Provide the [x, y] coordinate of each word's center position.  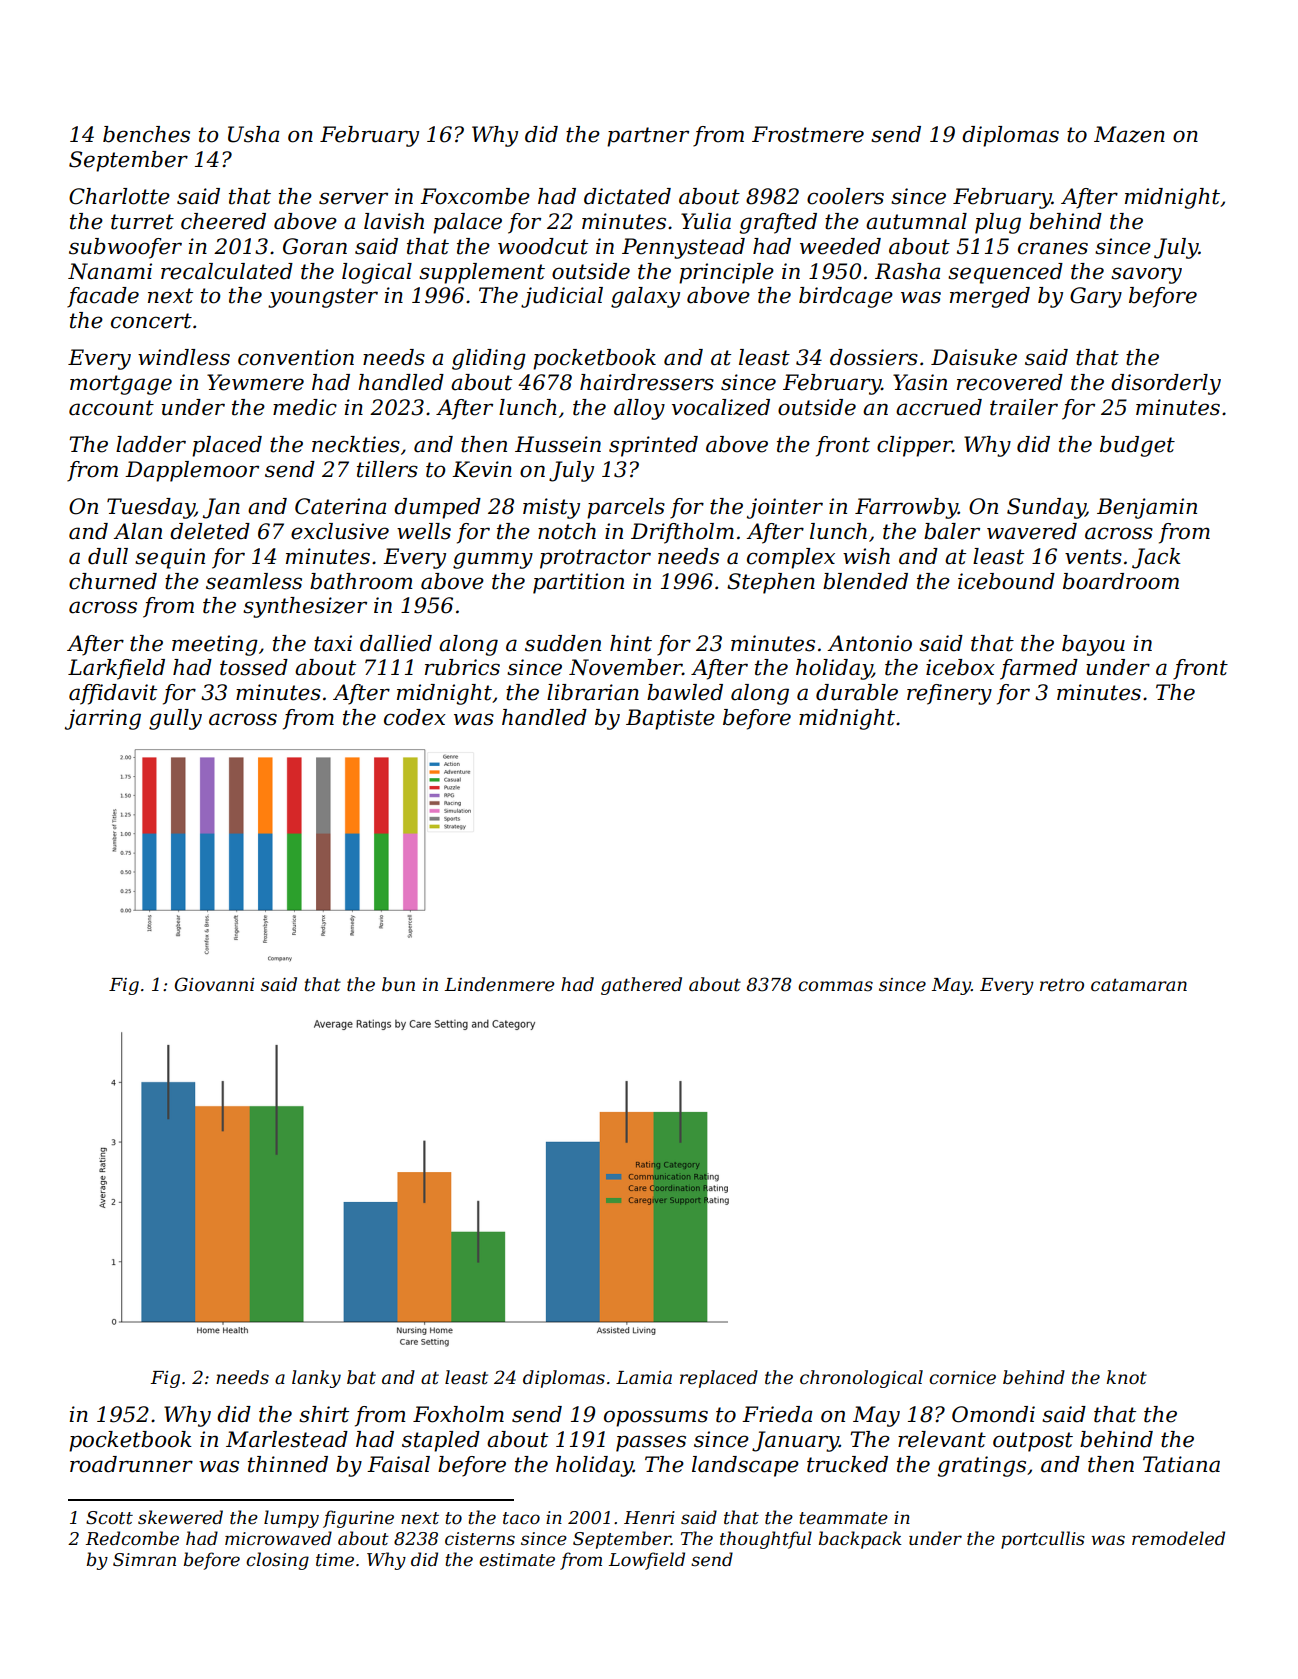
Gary [1096, 297]
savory [1146, 275]
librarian [593, 692]
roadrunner [131, 1464]
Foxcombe [475, 196]
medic [305, 407]
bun [398, 984]
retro [1062, 985]
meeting [215, 645]
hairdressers [647, 382]
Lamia [644, 1377]
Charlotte [119, 196]
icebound [1006, 581]
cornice [962, 1378]
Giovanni [214, 984]
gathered [641, 986]
